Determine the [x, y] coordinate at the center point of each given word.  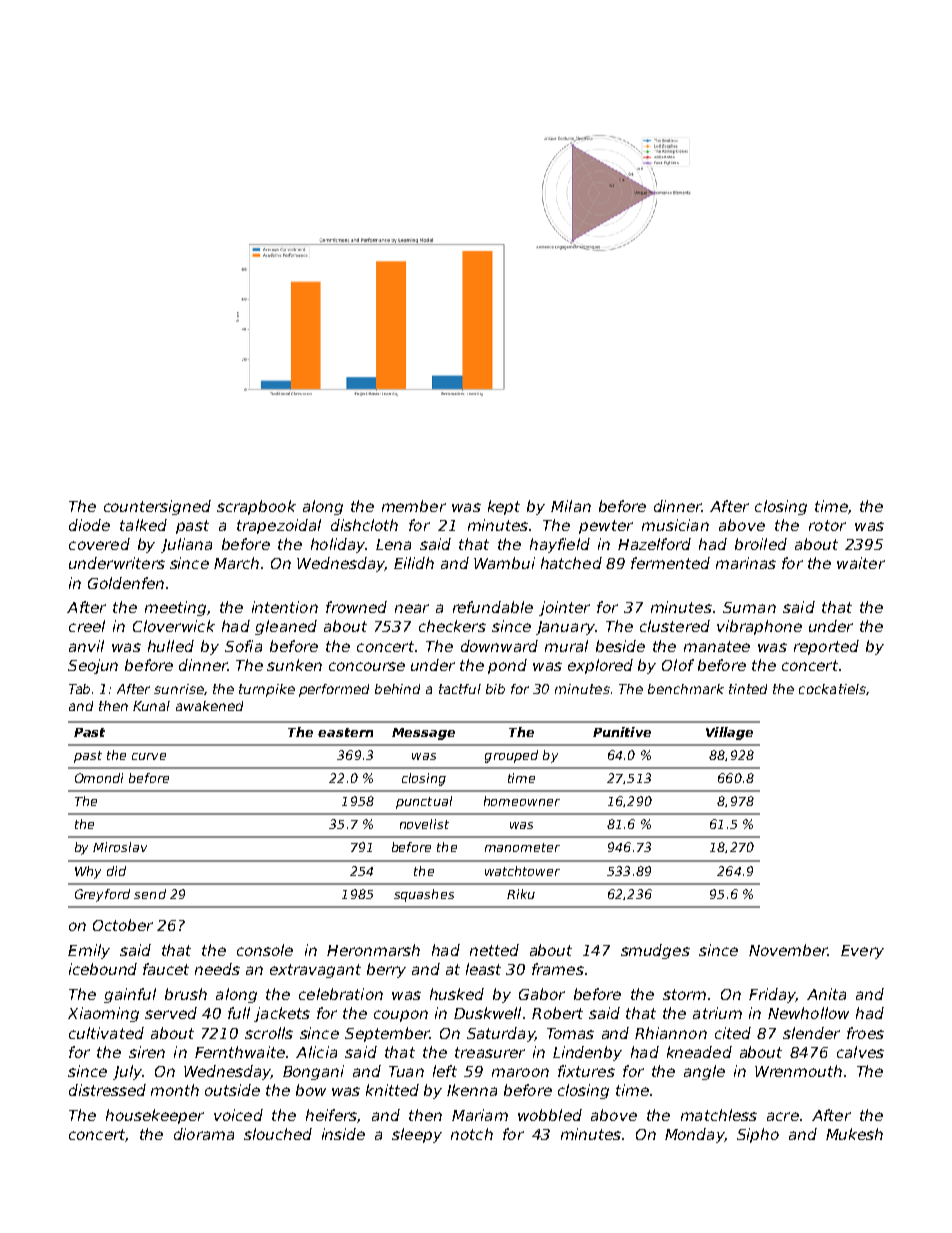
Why [88, 872]
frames [558, 969]
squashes [424, 895]
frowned [356, 607]
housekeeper [155, 1116]
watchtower [522, 871]
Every [862, 952]
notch [472, 1134]
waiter [861, 563]
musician [675, 525]
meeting [175, 608]
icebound [103, 969]
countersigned [157, 507]
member [414, 506]
